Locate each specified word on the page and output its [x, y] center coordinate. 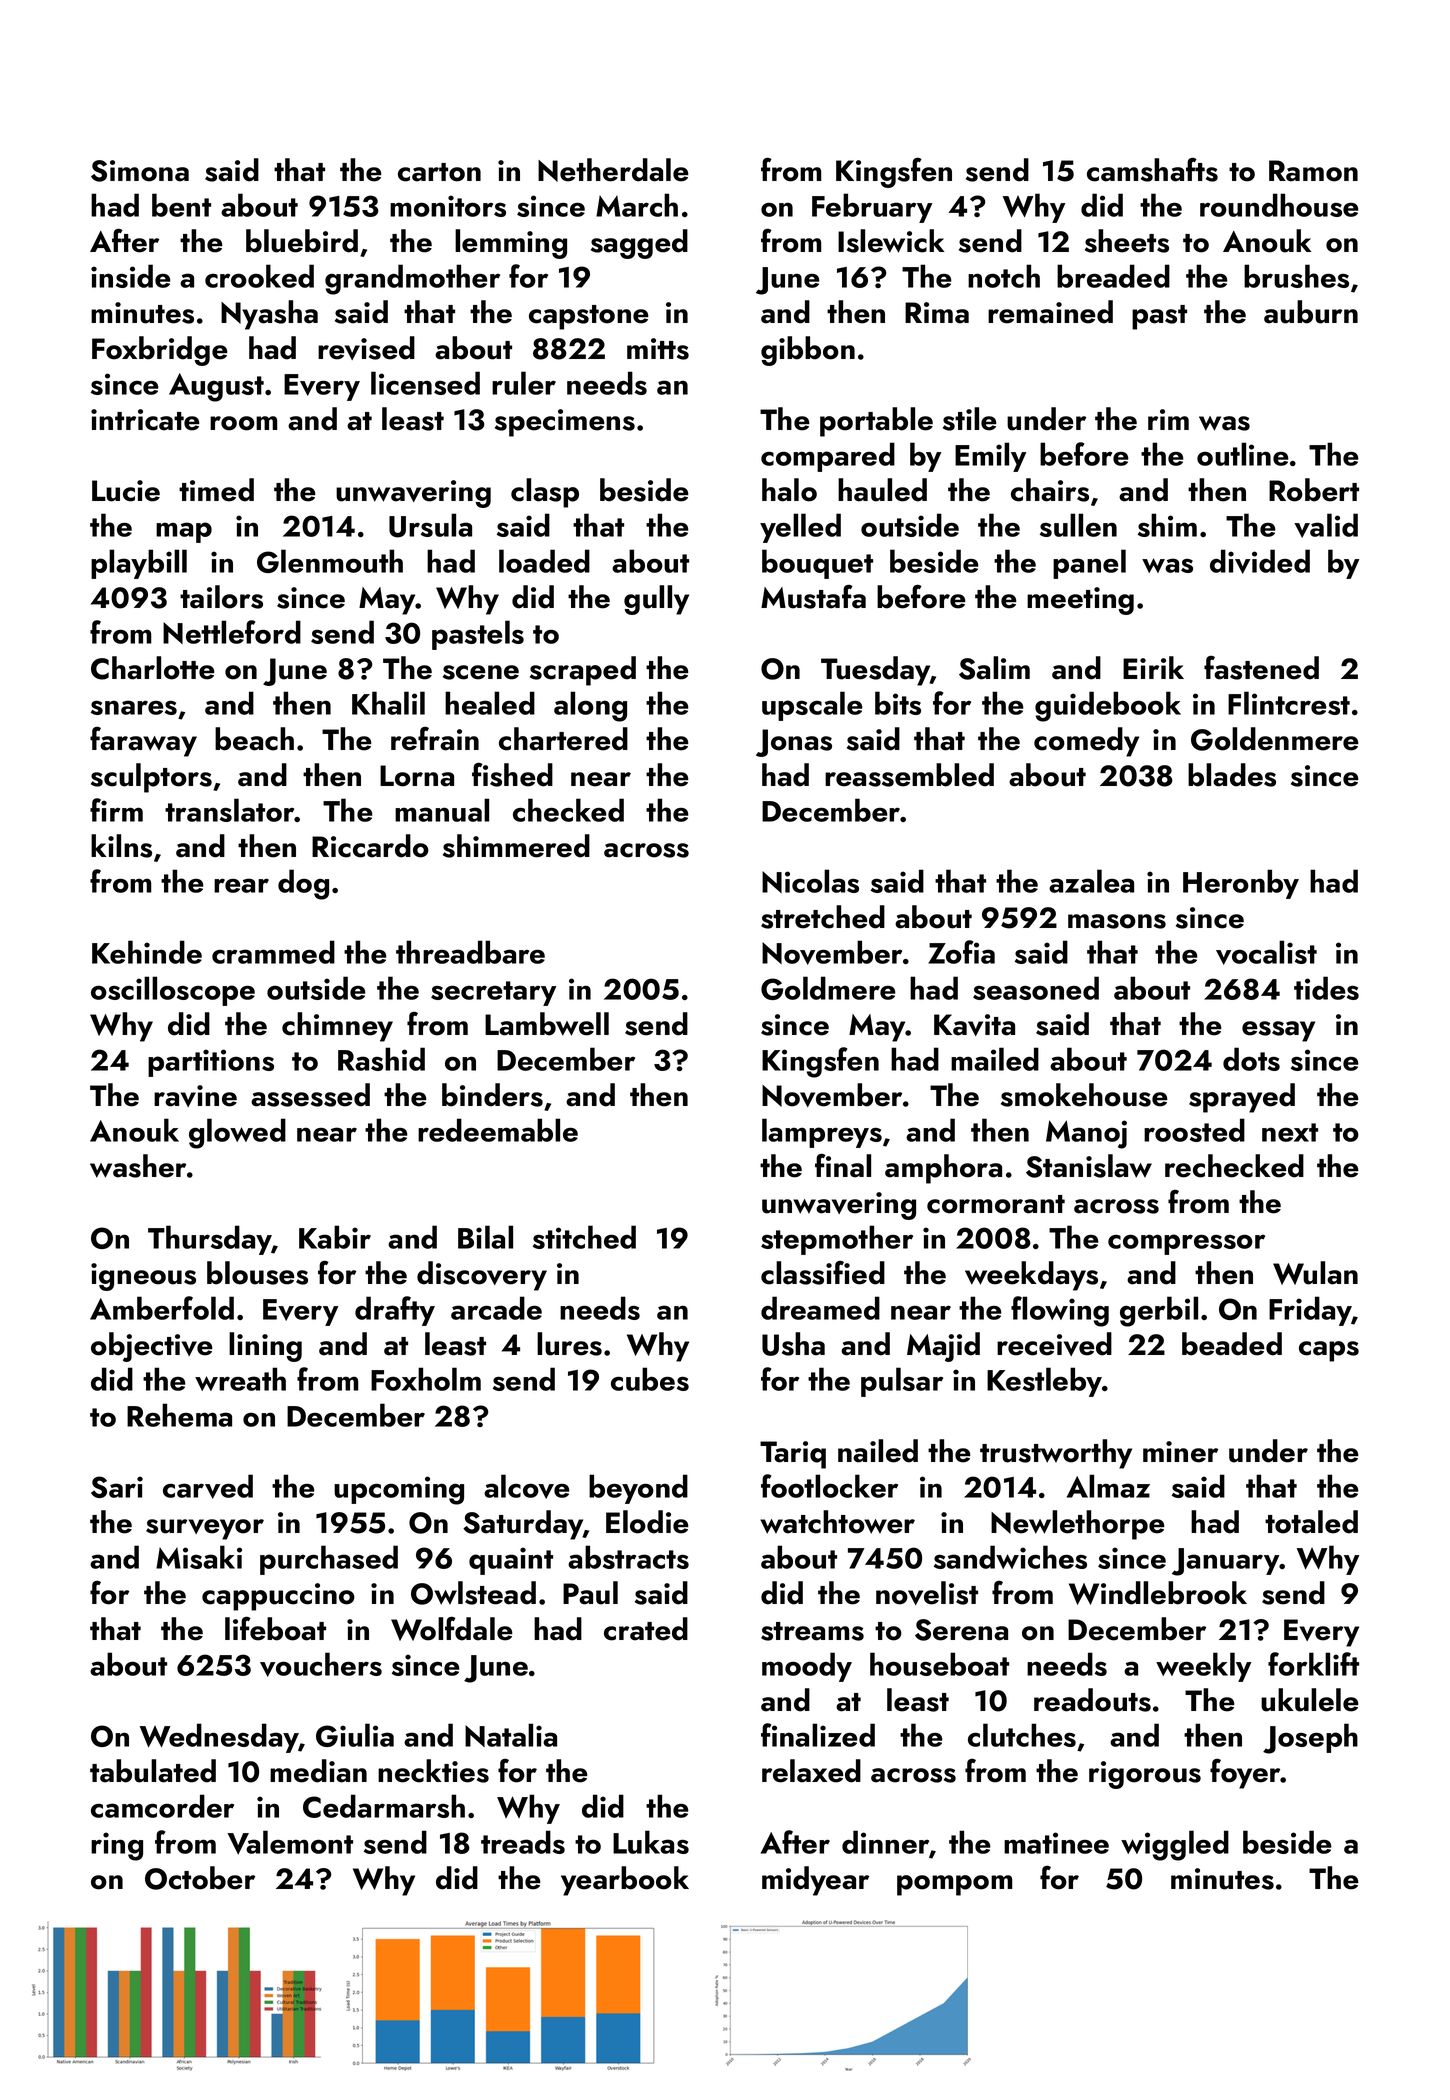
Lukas [651, 1842]
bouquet [817, 564]
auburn [1311, 312]
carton [439, 172]
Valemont [290, 1842]
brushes [1296, 276]
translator [230, 810]
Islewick [891, 241]
